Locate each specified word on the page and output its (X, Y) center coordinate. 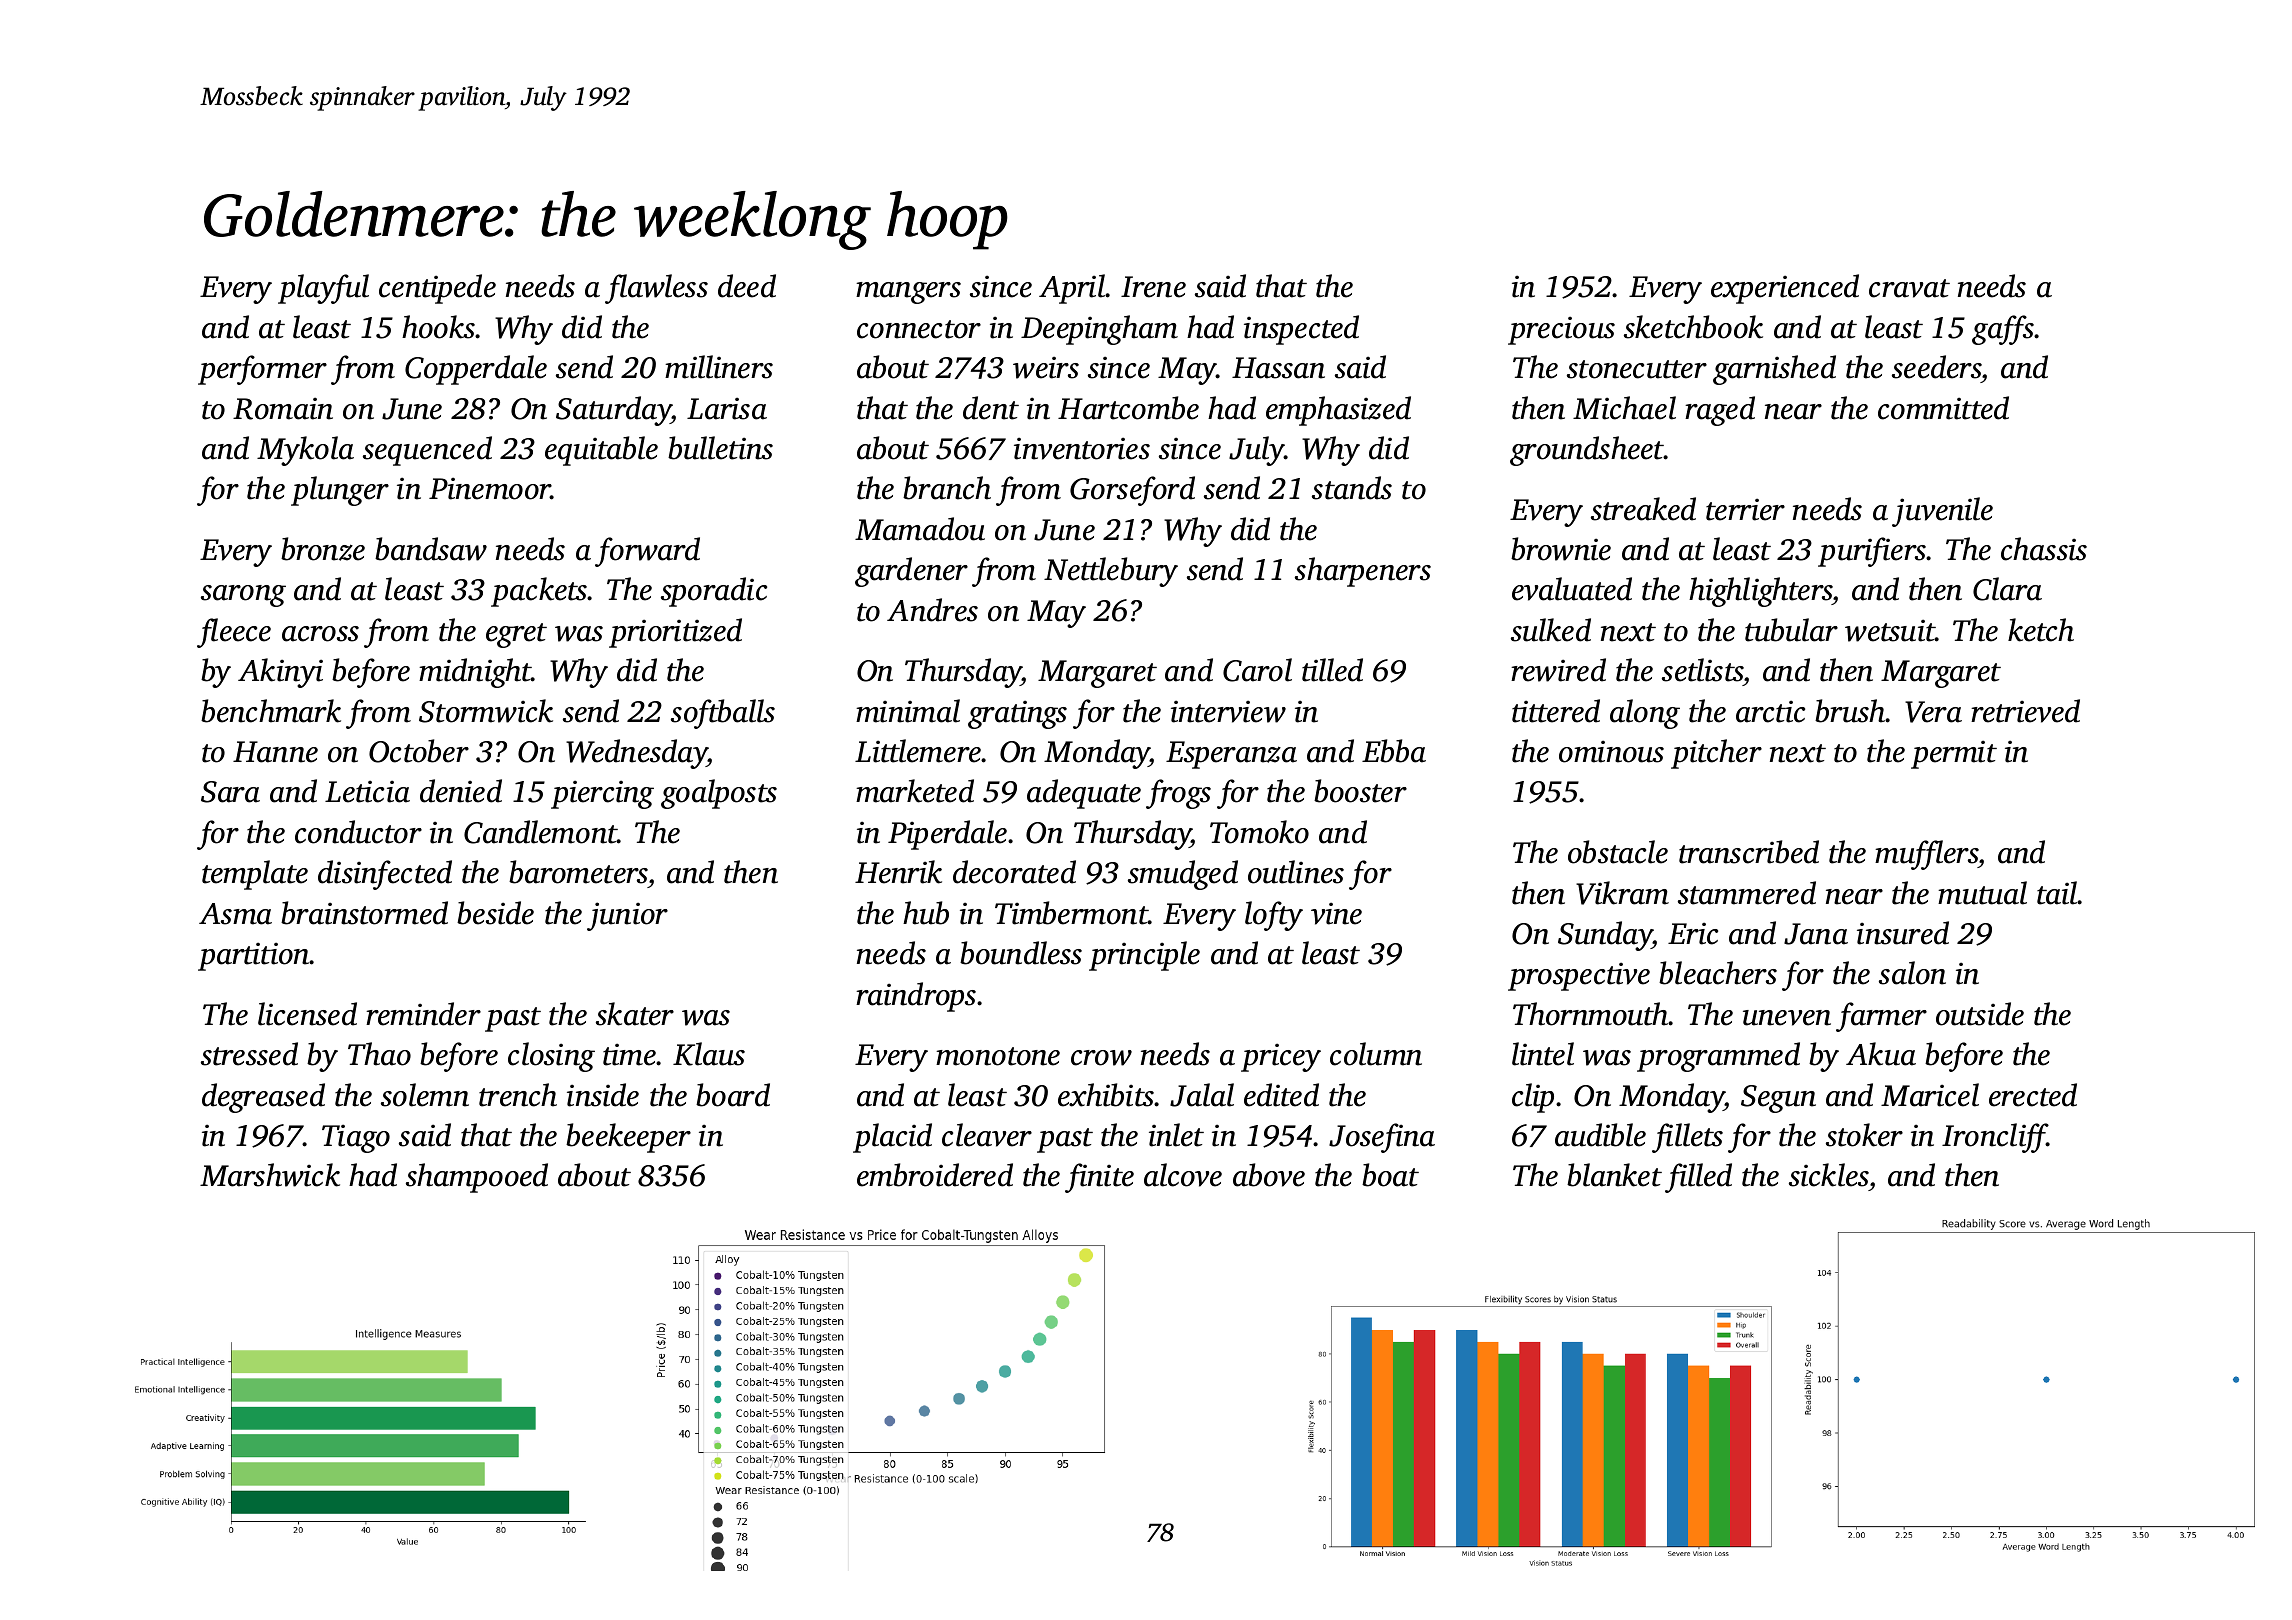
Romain (283, 408)
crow (1101, 1058)
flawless (656, 289)
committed (1943, 408)
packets (539, 592)
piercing (602, 794)
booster (1360, 791)
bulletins (720, 448)
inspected (1301, 330)
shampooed (477, 1178)
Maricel (1930, 1095)
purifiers (1872, 552)
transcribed (1749, 852)
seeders (1937, 367)
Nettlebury (1111, 572)
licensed (307, 1014)
